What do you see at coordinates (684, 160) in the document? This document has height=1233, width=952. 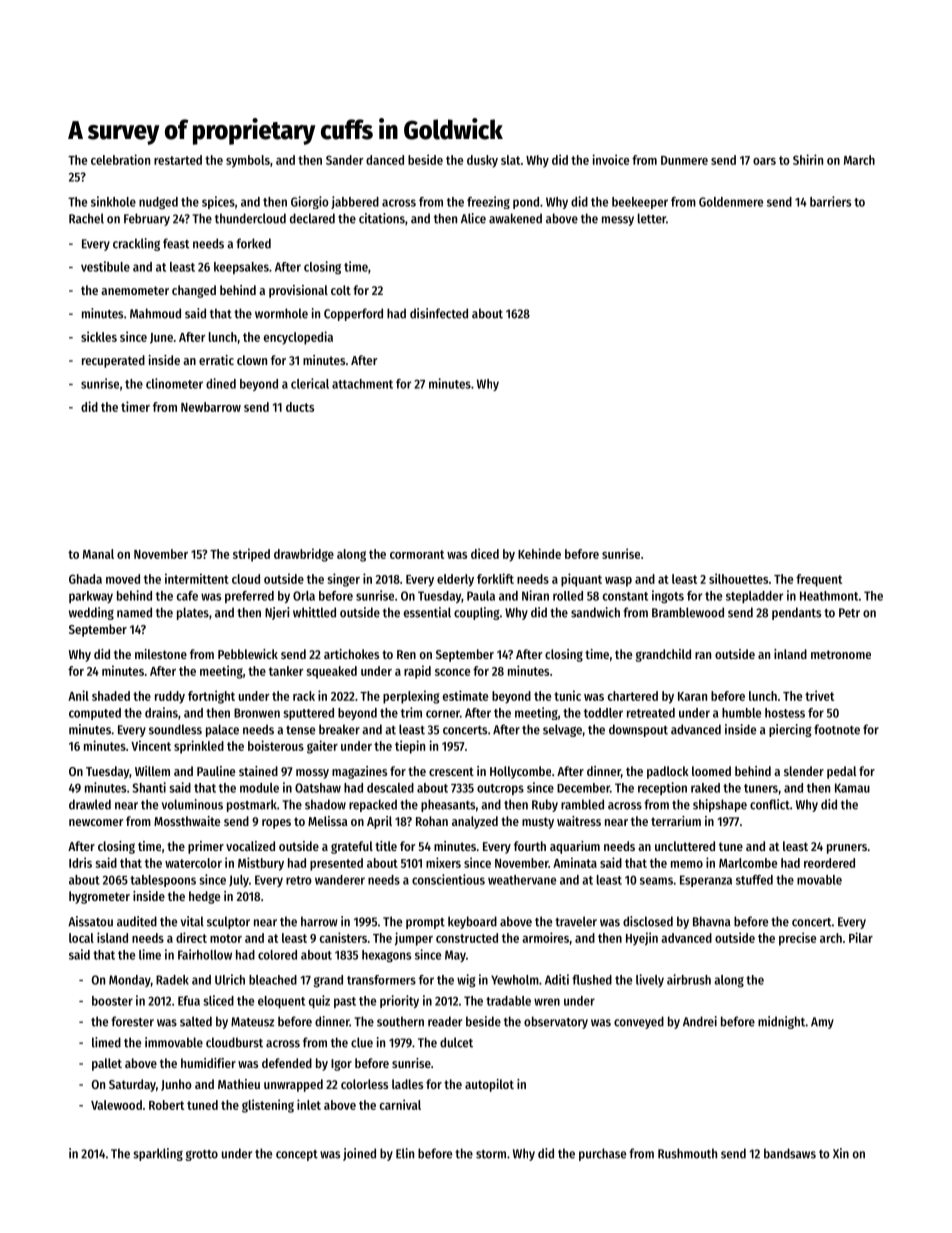 I see `Dunmere` at bounding box center [684, 160].
